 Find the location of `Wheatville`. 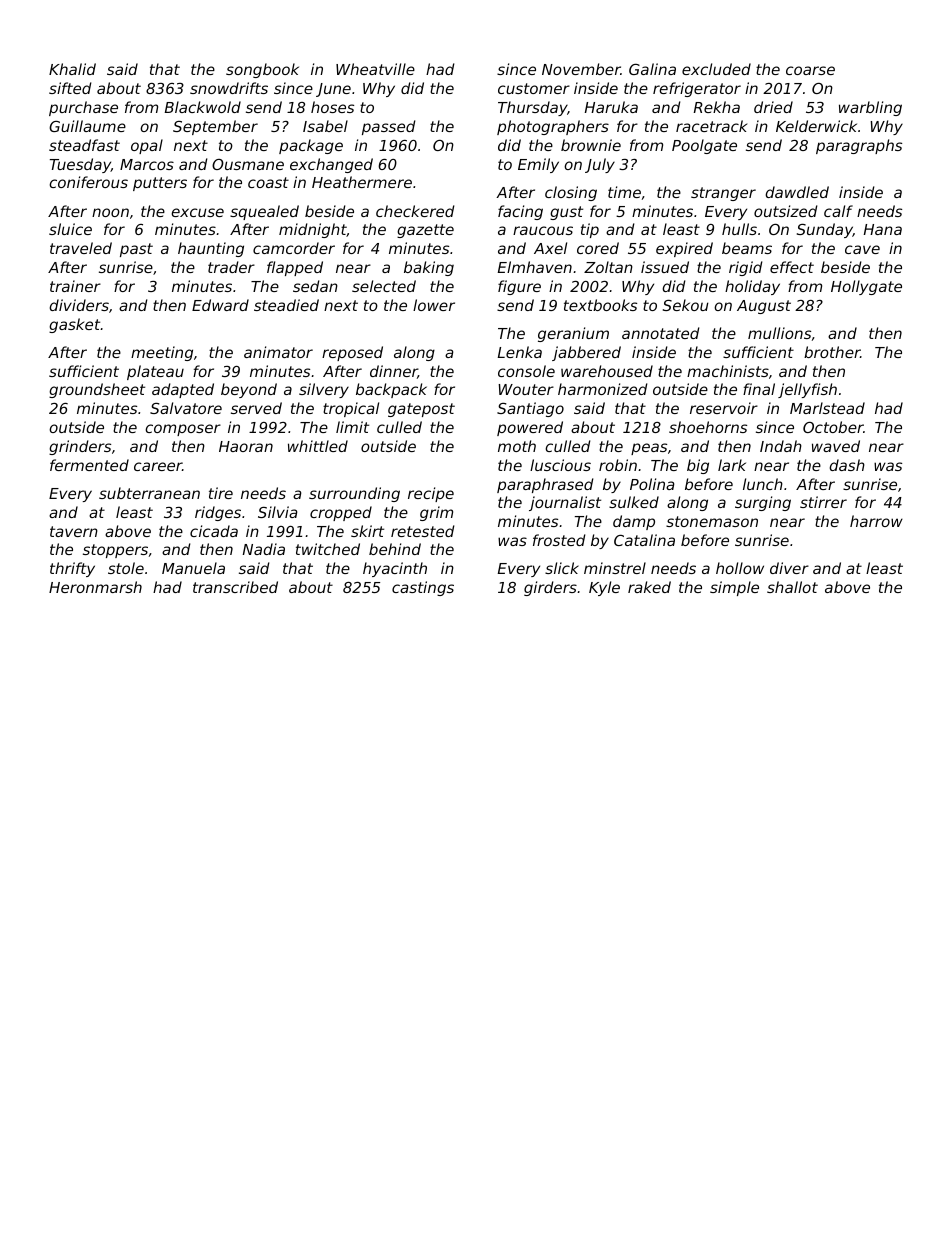

Wheatville is located at coordinates (375, 69).
